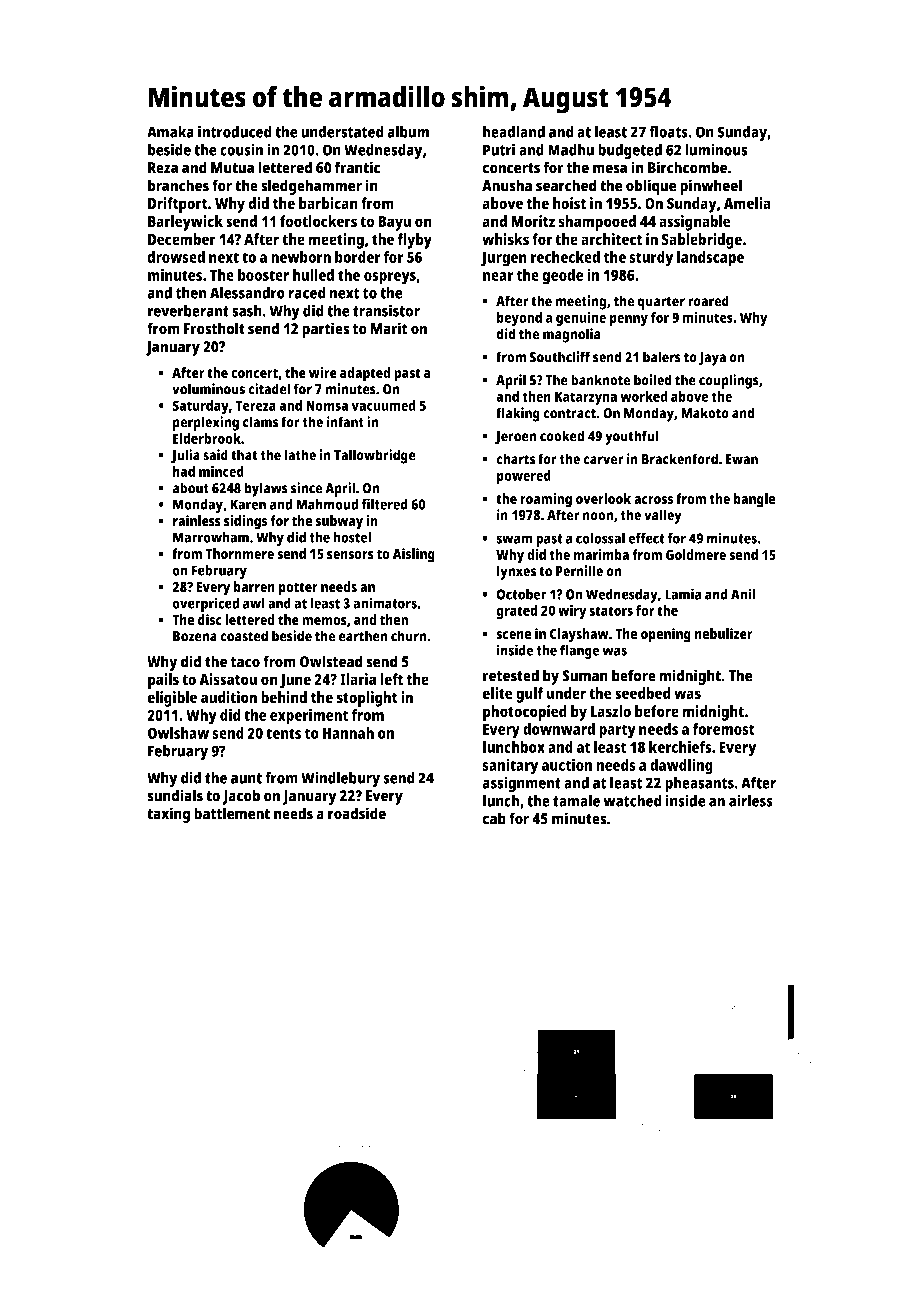 This document has width=924, height=1314. What do you see at coordinates (571, 149) in the document?
I see `Madhu` at bounding box center [571, 149].
